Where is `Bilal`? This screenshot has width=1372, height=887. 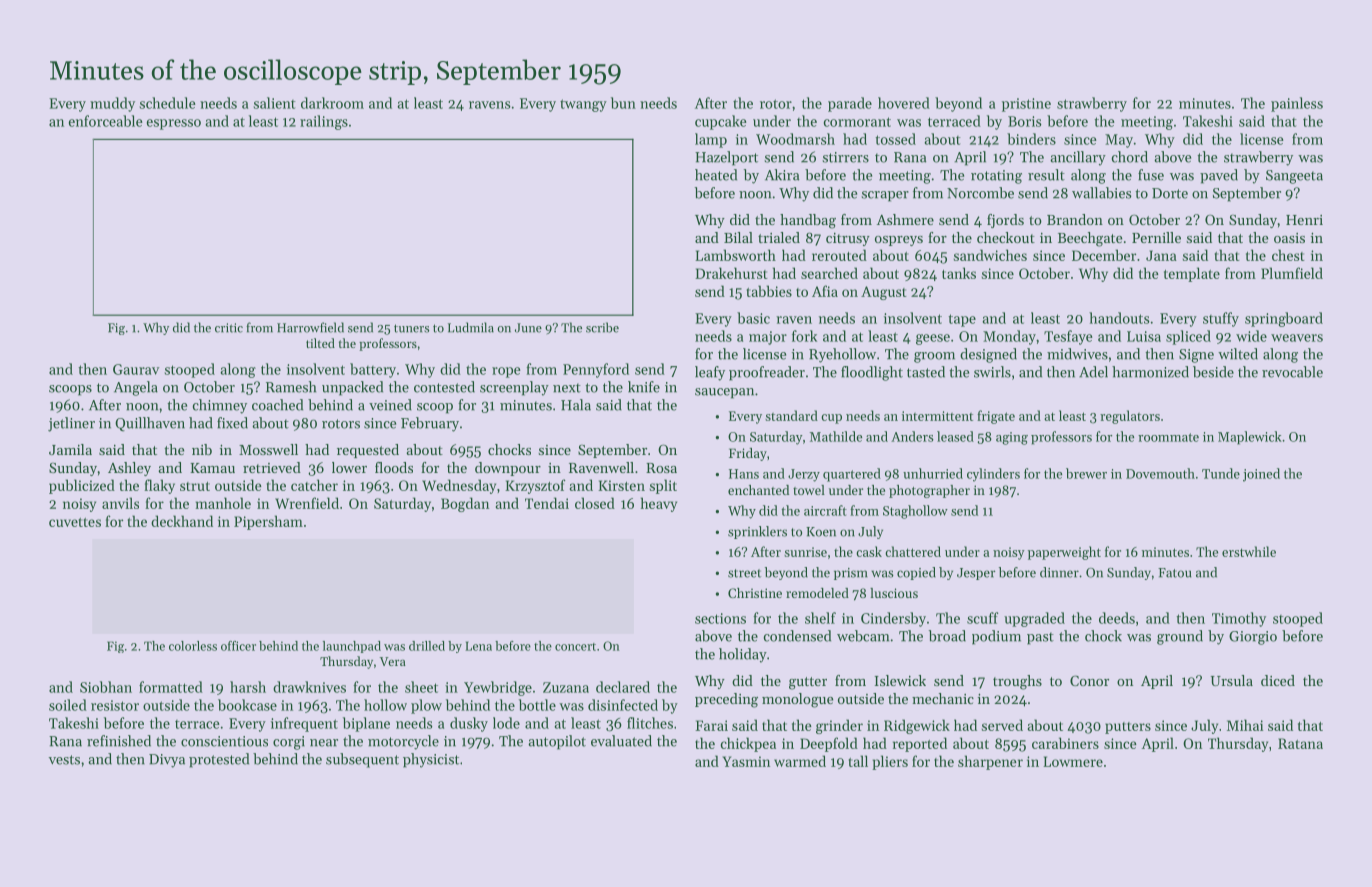
Bilal is located at coordinates (738, 237).
